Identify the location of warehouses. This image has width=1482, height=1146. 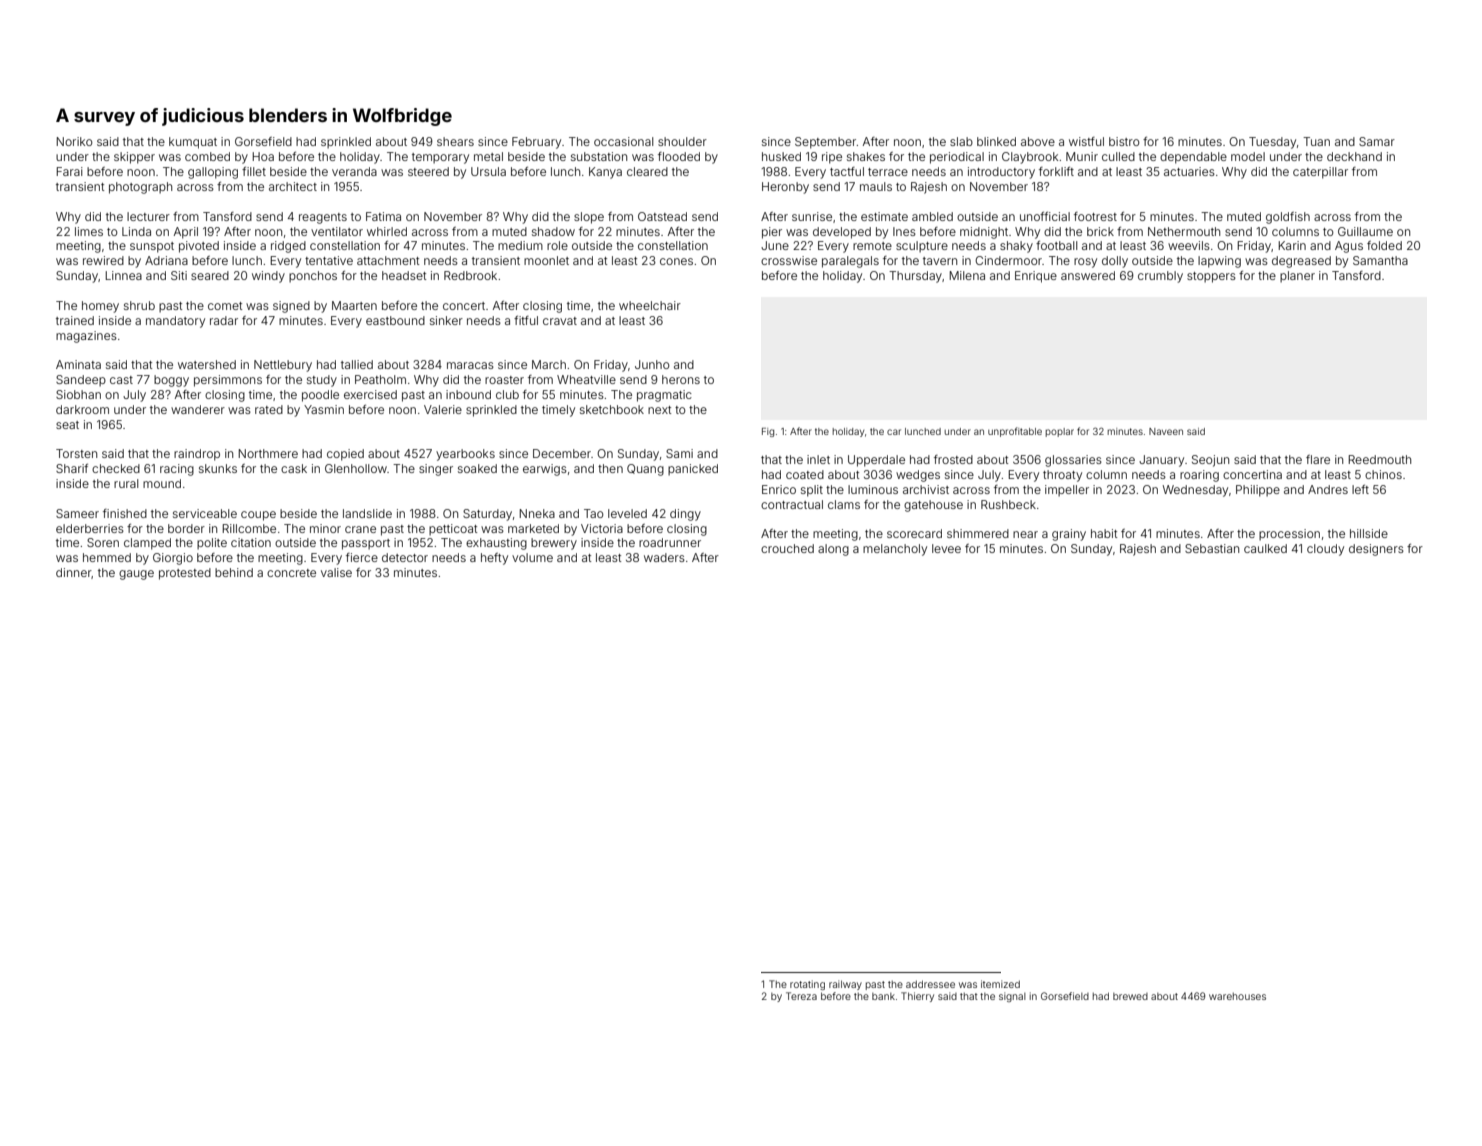
(1237, 996).
